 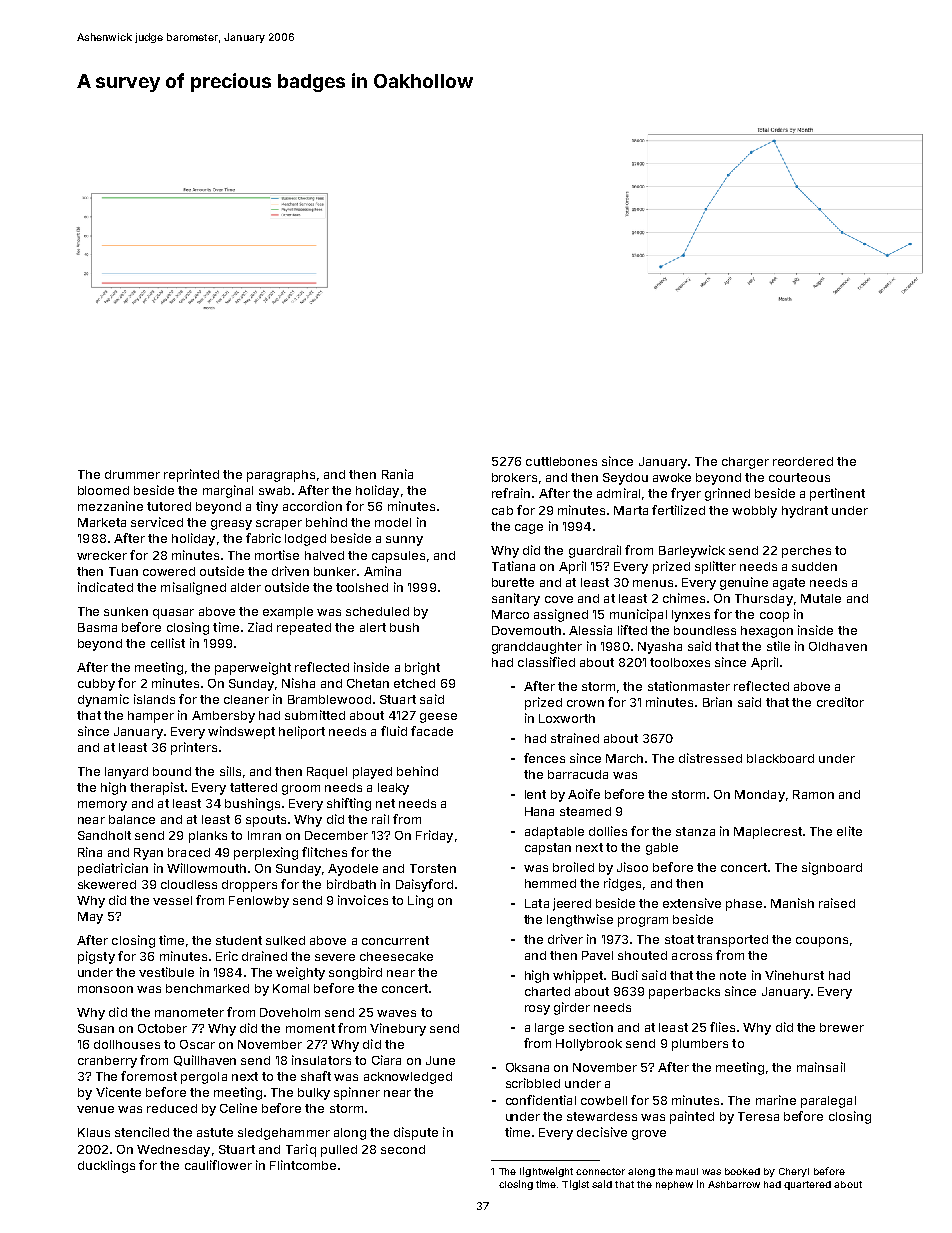 I want to click on Ciara, so click(x=386, y=1060).
